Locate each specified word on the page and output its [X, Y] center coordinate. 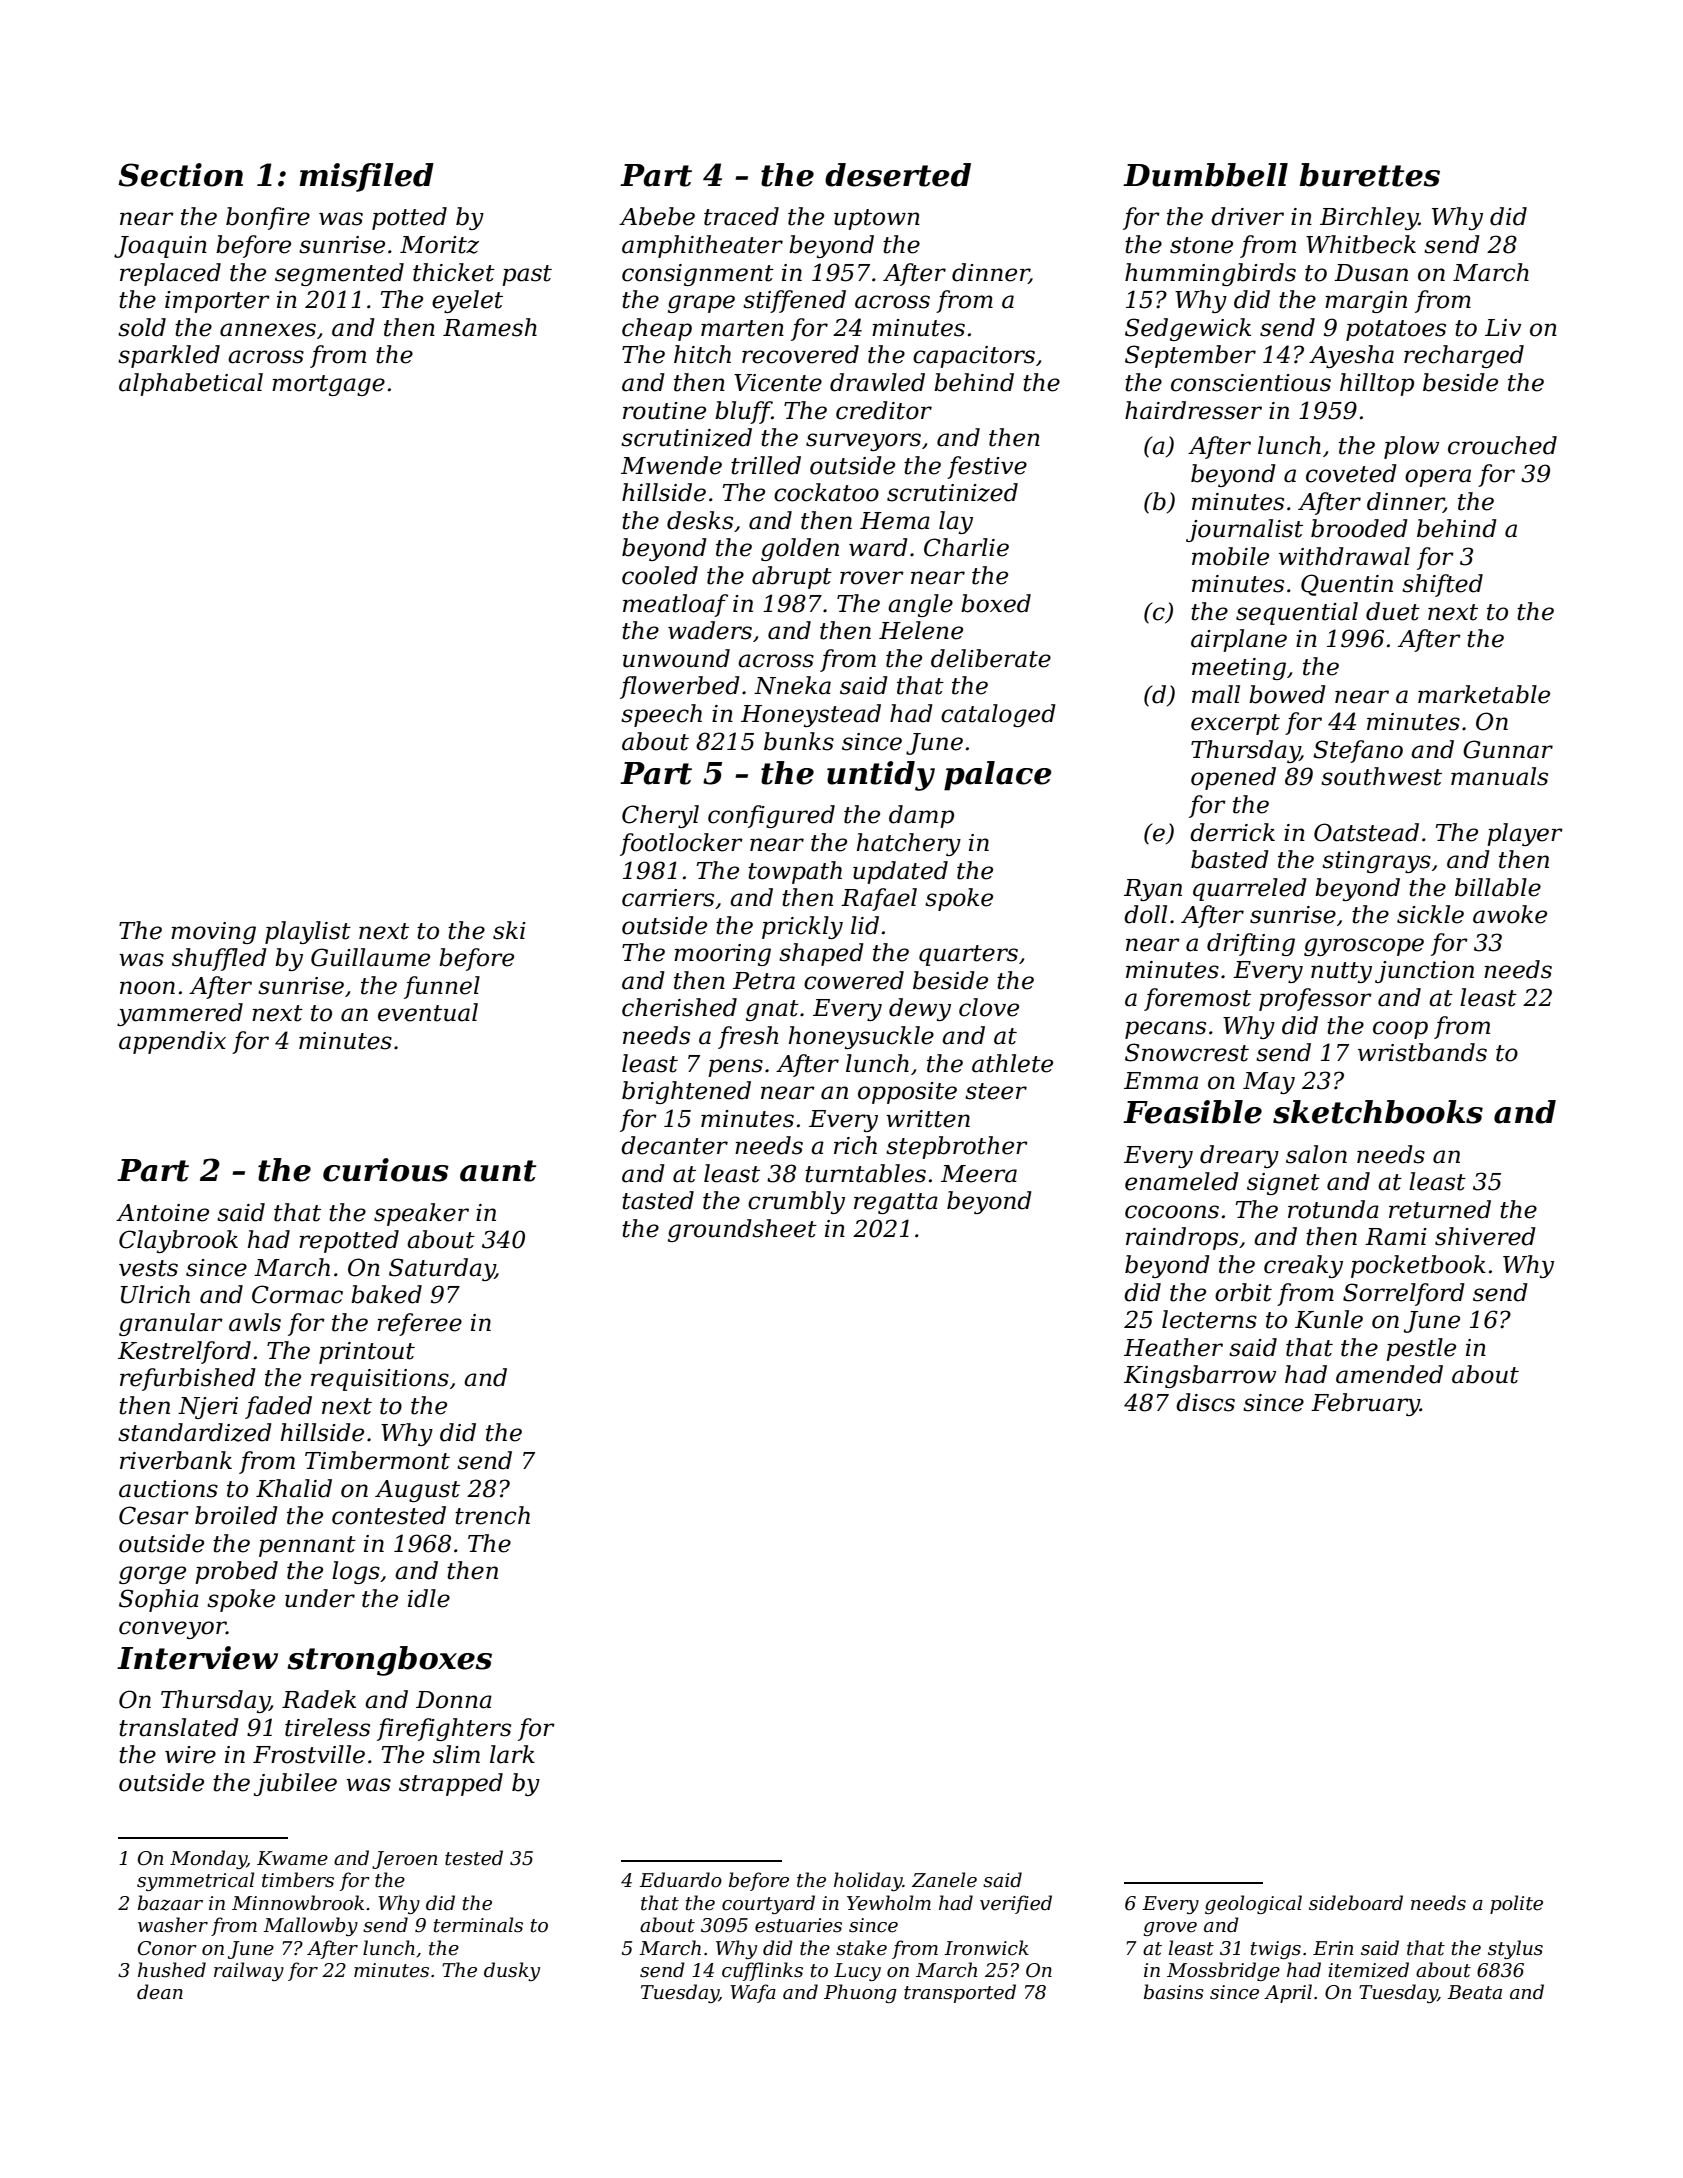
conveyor [172, 1630]
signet [1283, 1184]
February [1365, 1404]
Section [180, 175]
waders [710, 630]
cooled [660, 575]
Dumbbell [1205, 175]
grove [1170, 1929]
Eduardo [680, 1880]
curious [386, 1170]
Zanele [944, 1880]
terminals [478, 1925]
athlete [1012, 1063]
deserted [898, 175]
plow [1411, 447]
